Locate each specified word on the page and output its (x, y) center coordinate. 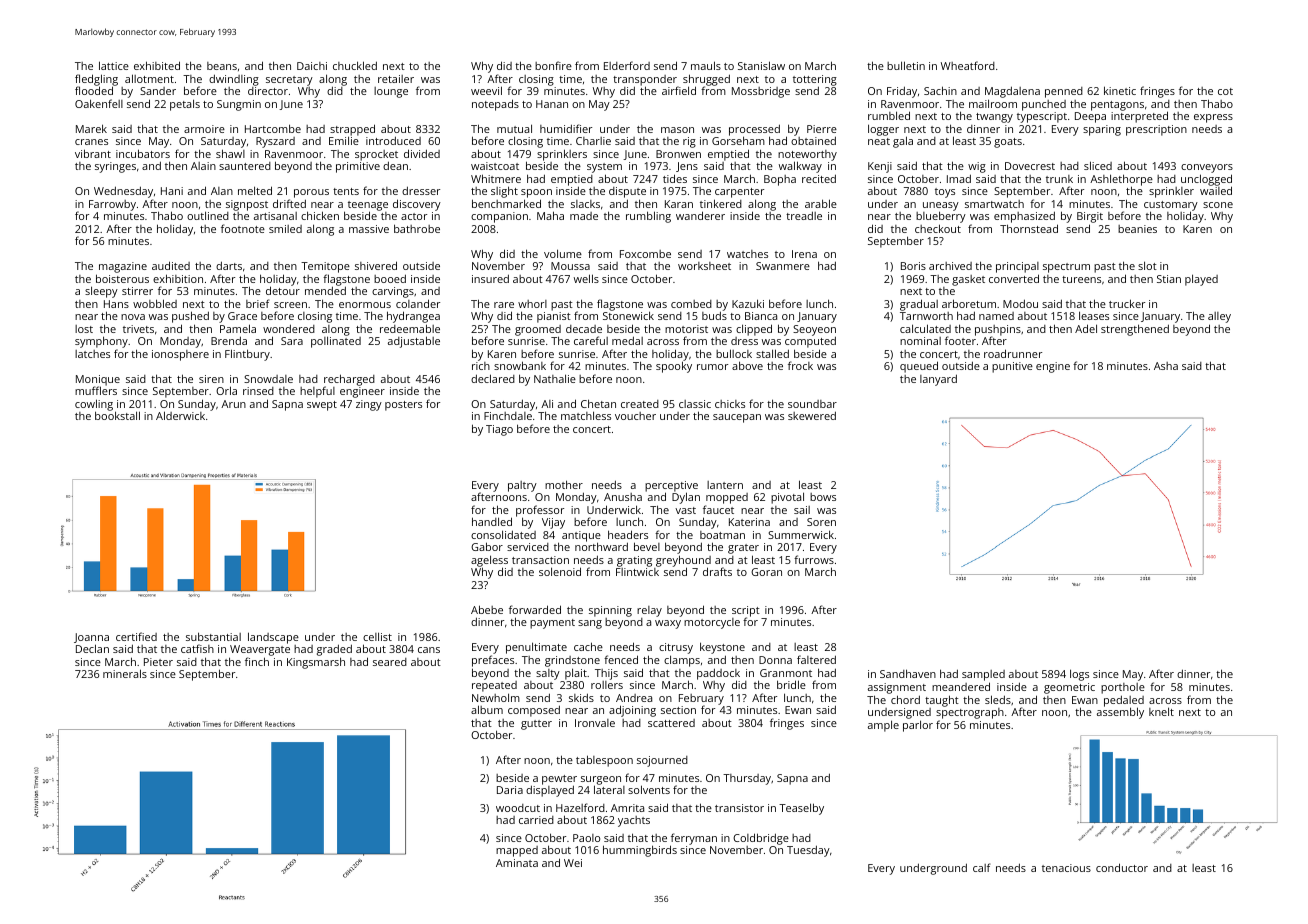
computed (810, 342)
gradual (919, 305)
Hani (172, 191)
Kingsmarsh (316, 663)
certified (136, 636)
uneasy (941, 207)
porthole (1123, 688)
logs (1079, 675)
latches (92, 354)
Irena (804, 254)
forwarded (535, 609)
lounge (391, 92)
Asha (1166, 366)
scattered (671, 723)
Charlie (593, 141)
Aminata (517, 863)
